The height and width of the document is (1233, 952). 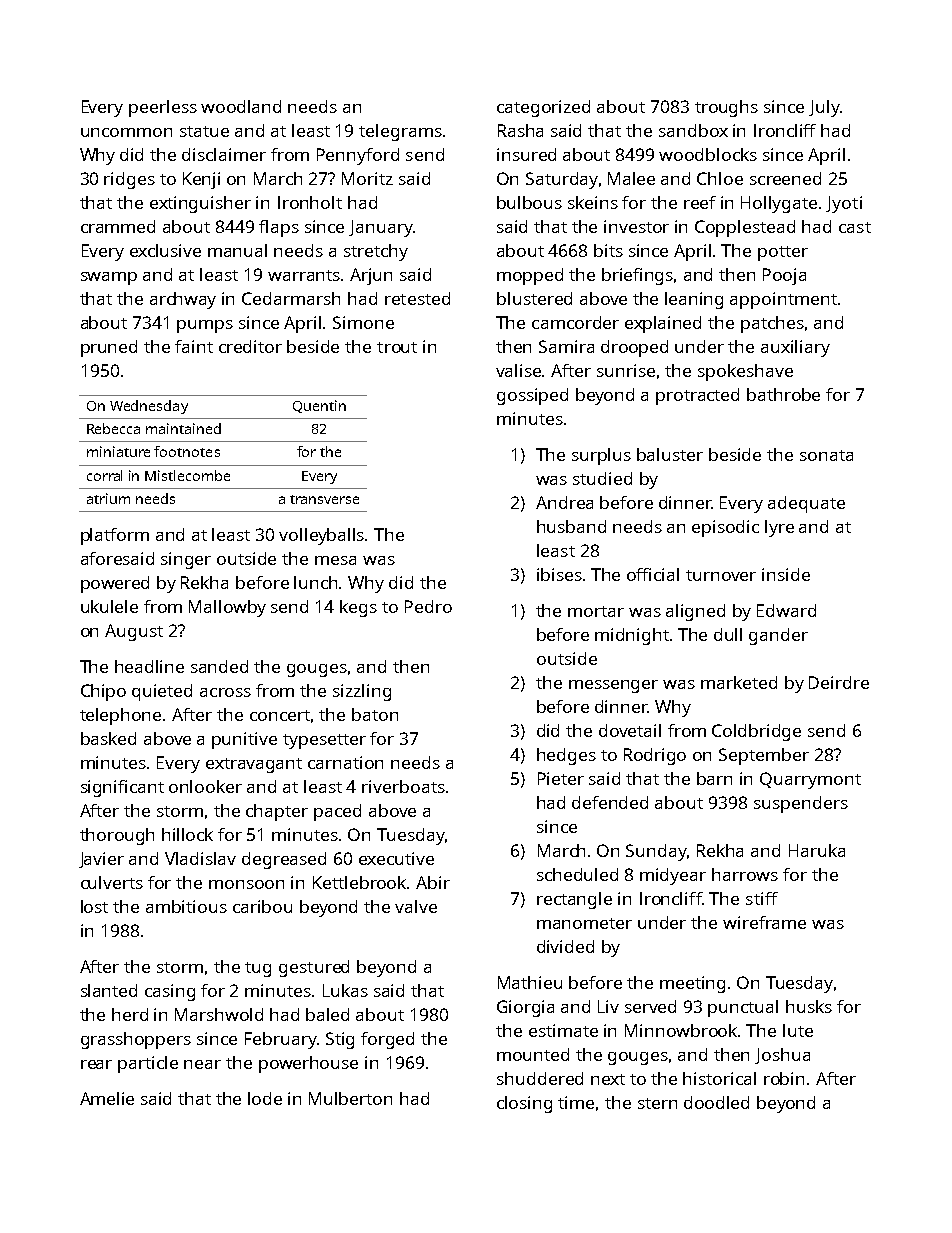 What do you see at coordinates (118, 226) in the document?
I see `crammed` at bounding box center [118, 226].
